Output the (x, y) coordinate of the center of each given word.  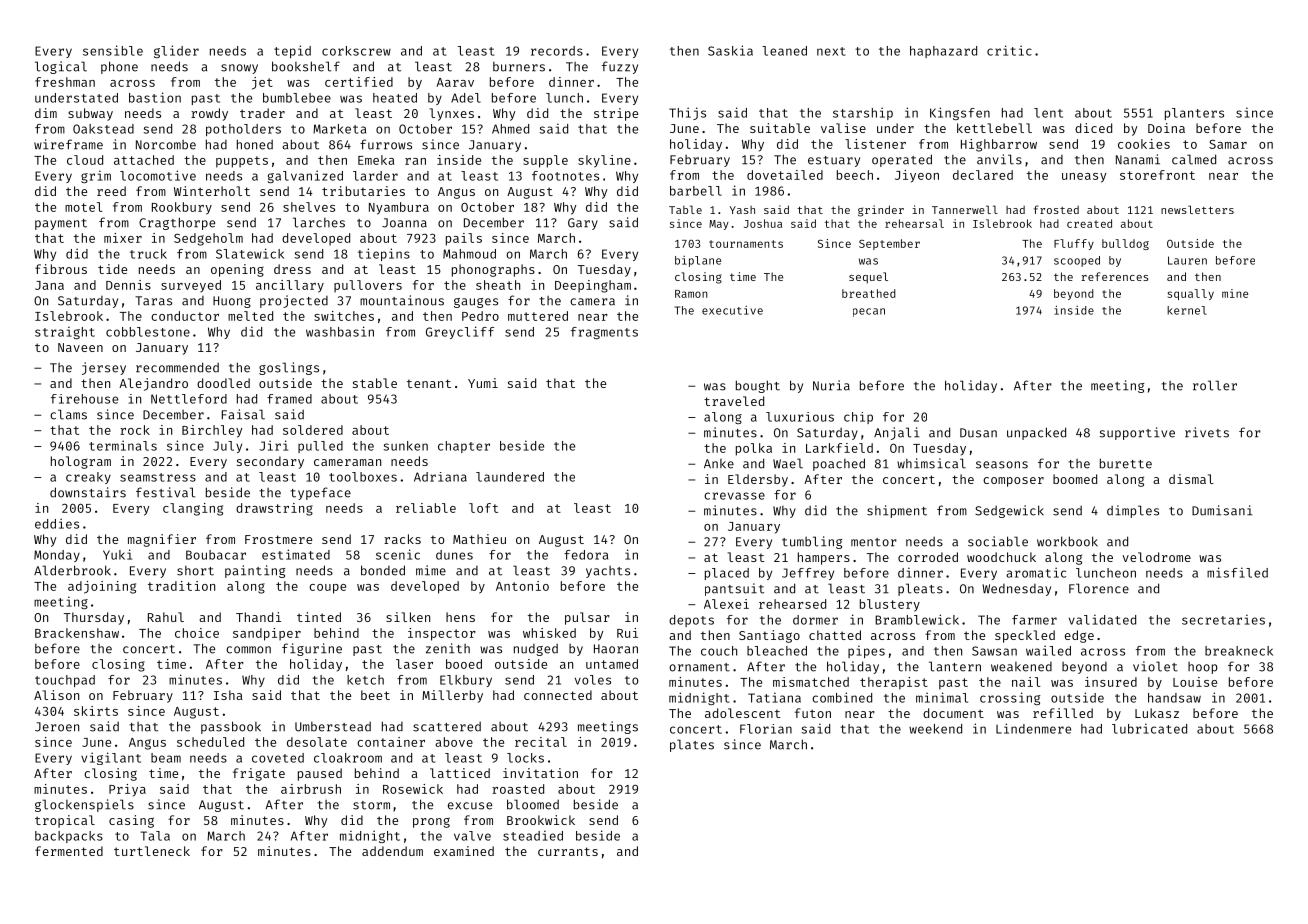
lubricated (1149, 728)
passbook (231, 727)
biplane (698, 261)
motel (84, 207)
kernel (1187, 310)
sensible (113, 50)
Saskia (730, 50)
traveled (734, 401)
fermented (69, 851)
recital (541, 742)
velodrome (1156, 557)
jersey (104, 368)
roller (1215, 385)
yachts (608, 572)
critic (1009, 50)
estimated (296, 554)
